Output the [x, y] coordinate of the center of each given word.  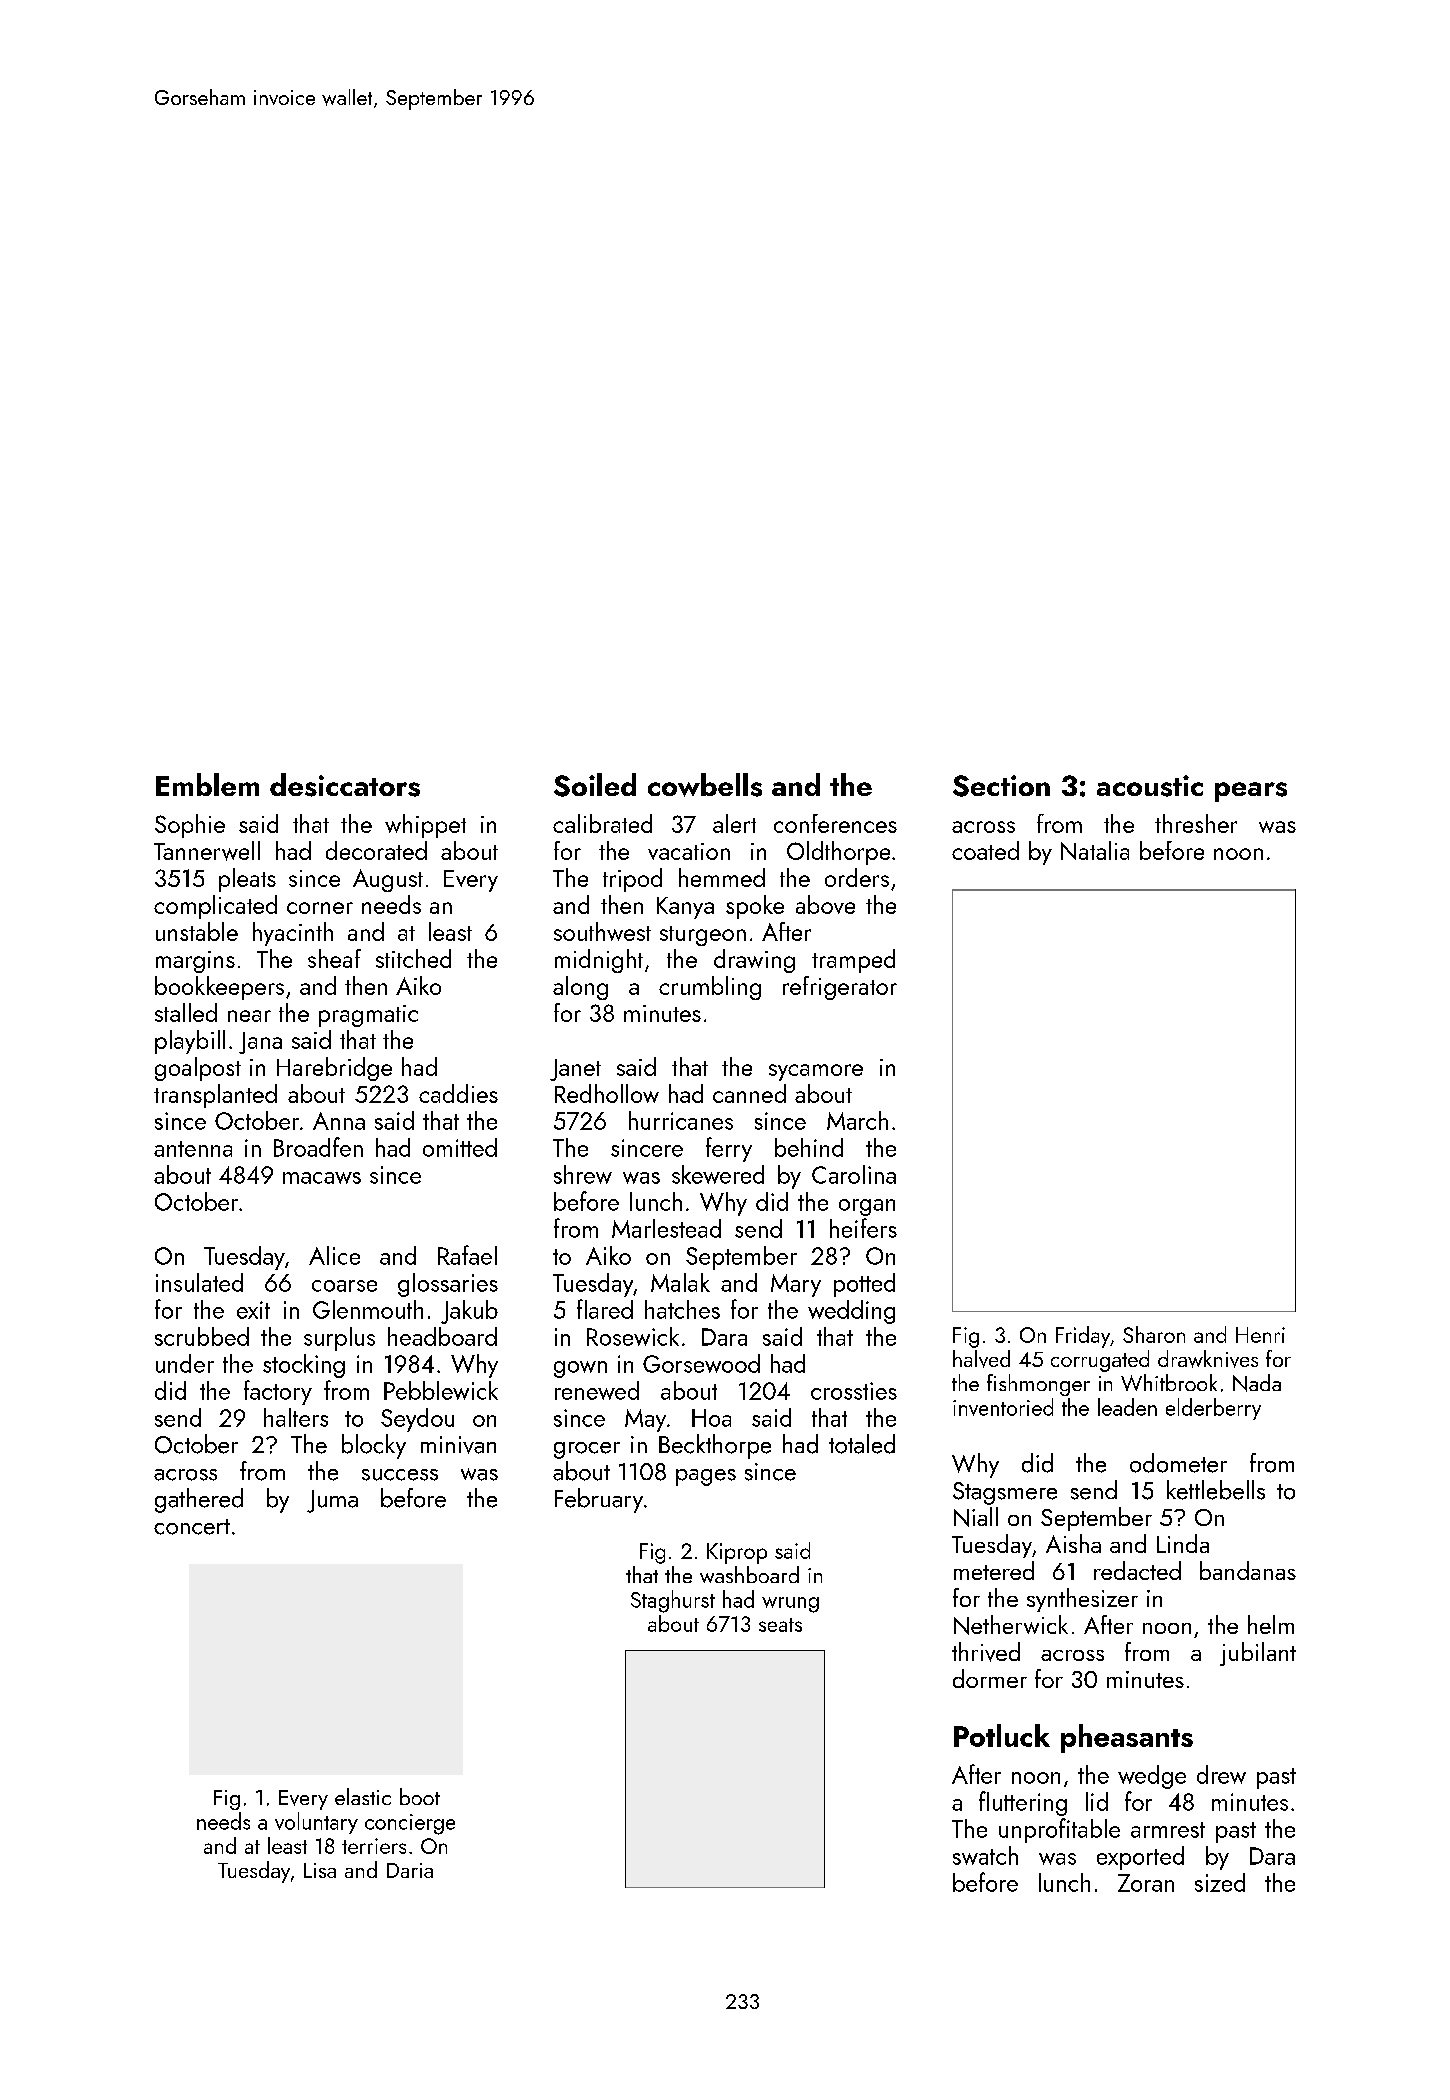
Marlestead [666, 1228]
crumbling [710, 988]
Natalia [1095, 850]
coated [985, 850]
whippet [425, 826]
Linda [1183, 1543]
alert [734, 823]
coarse [344, 1286]
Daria [410, 1870]
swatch [985, 1855]
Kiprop [737, 1553]
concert [192, 1527]
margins [195, 962]
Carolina [854, 1174]
